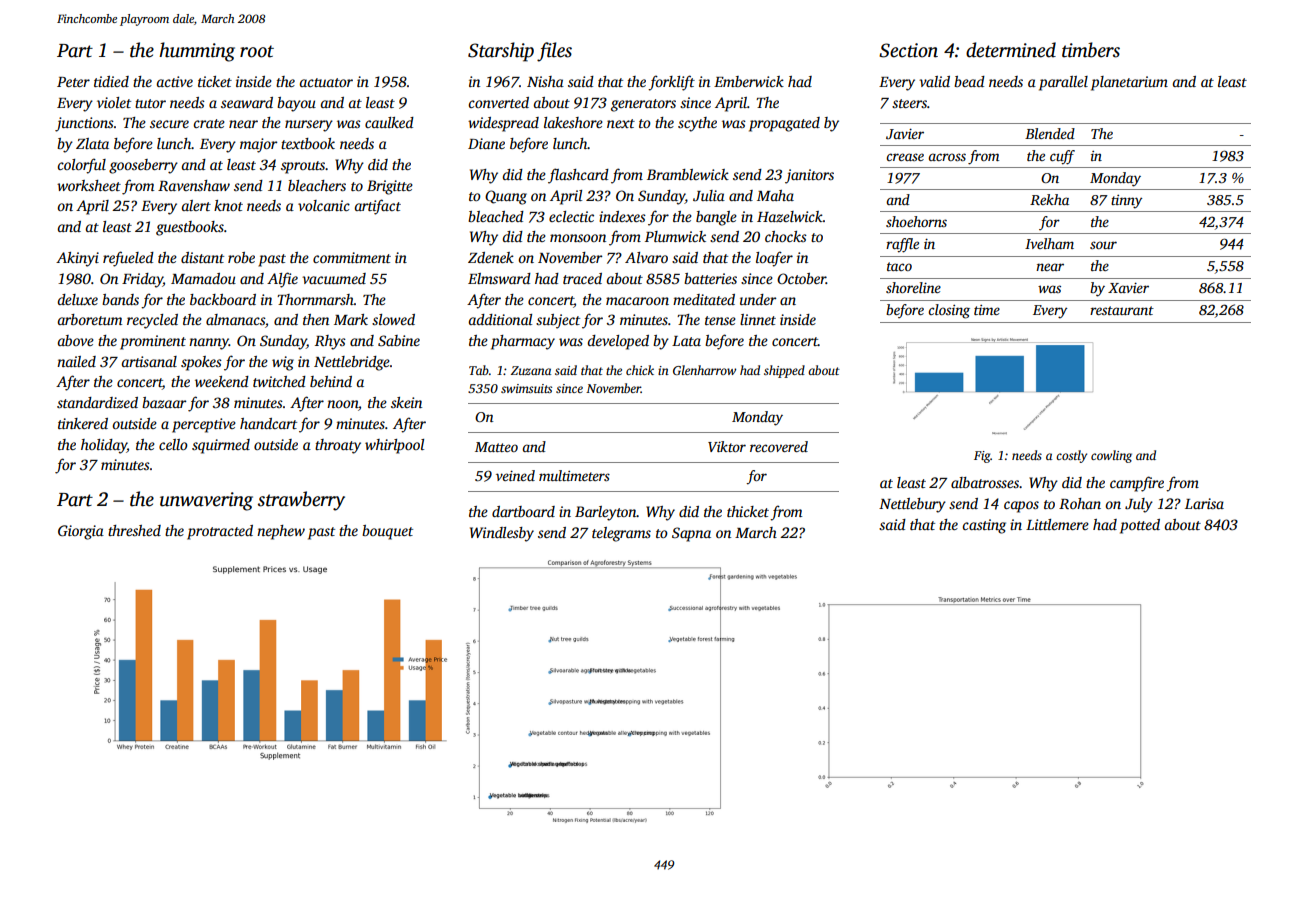 This screenshot has width=1308, height=924. What do you see at coordinates (554, 52) in the screenshot?
I see `files` at bounding box center [554, 52].
